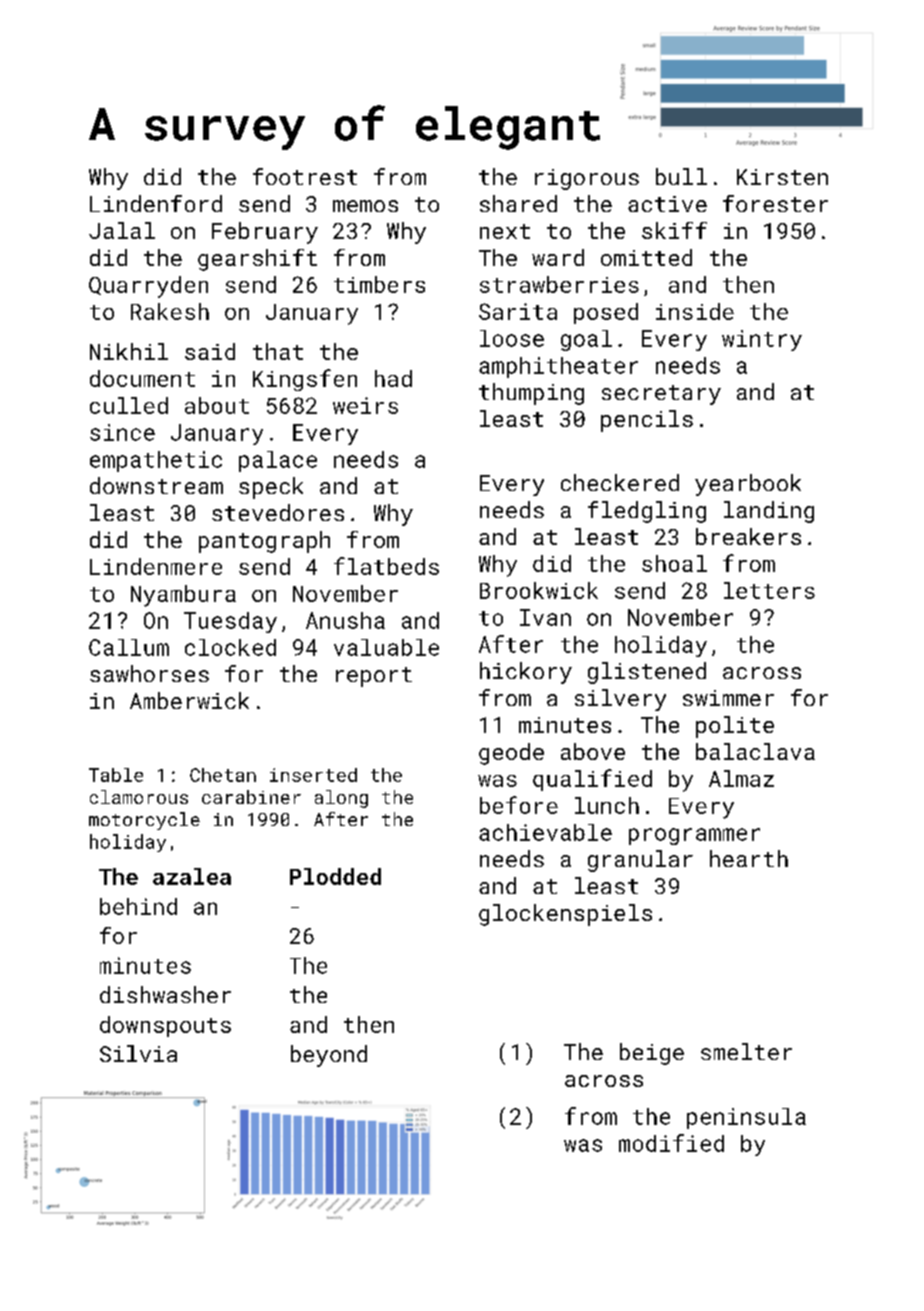 The image size is (924, 1311). What do you see at coordinates (565, 915) in the document?
I see `glockenspiels` at bounding box center [565, 915].
